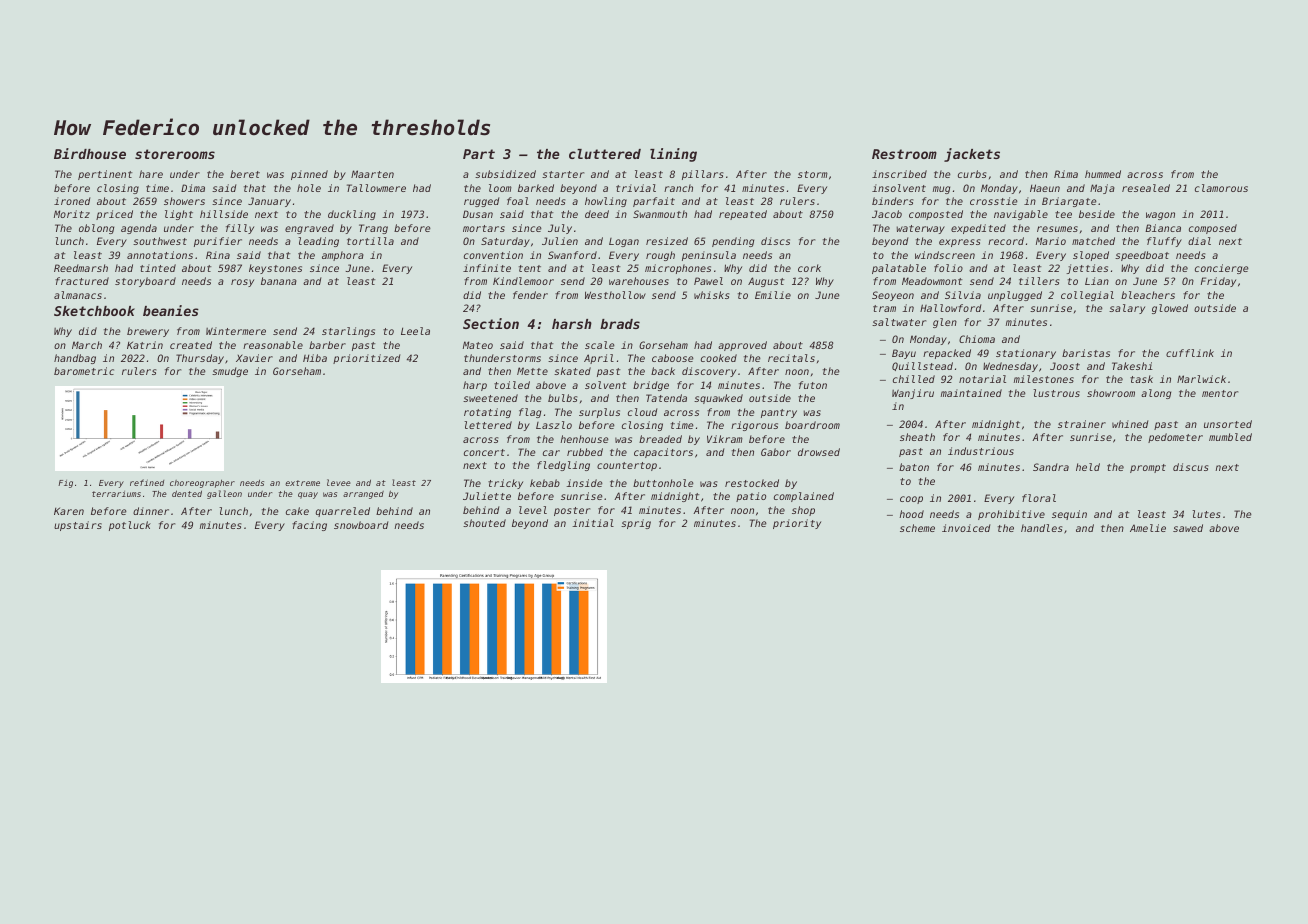  Describe the element at coordinates (584, 483) in the page. I see `inside` at that location.
